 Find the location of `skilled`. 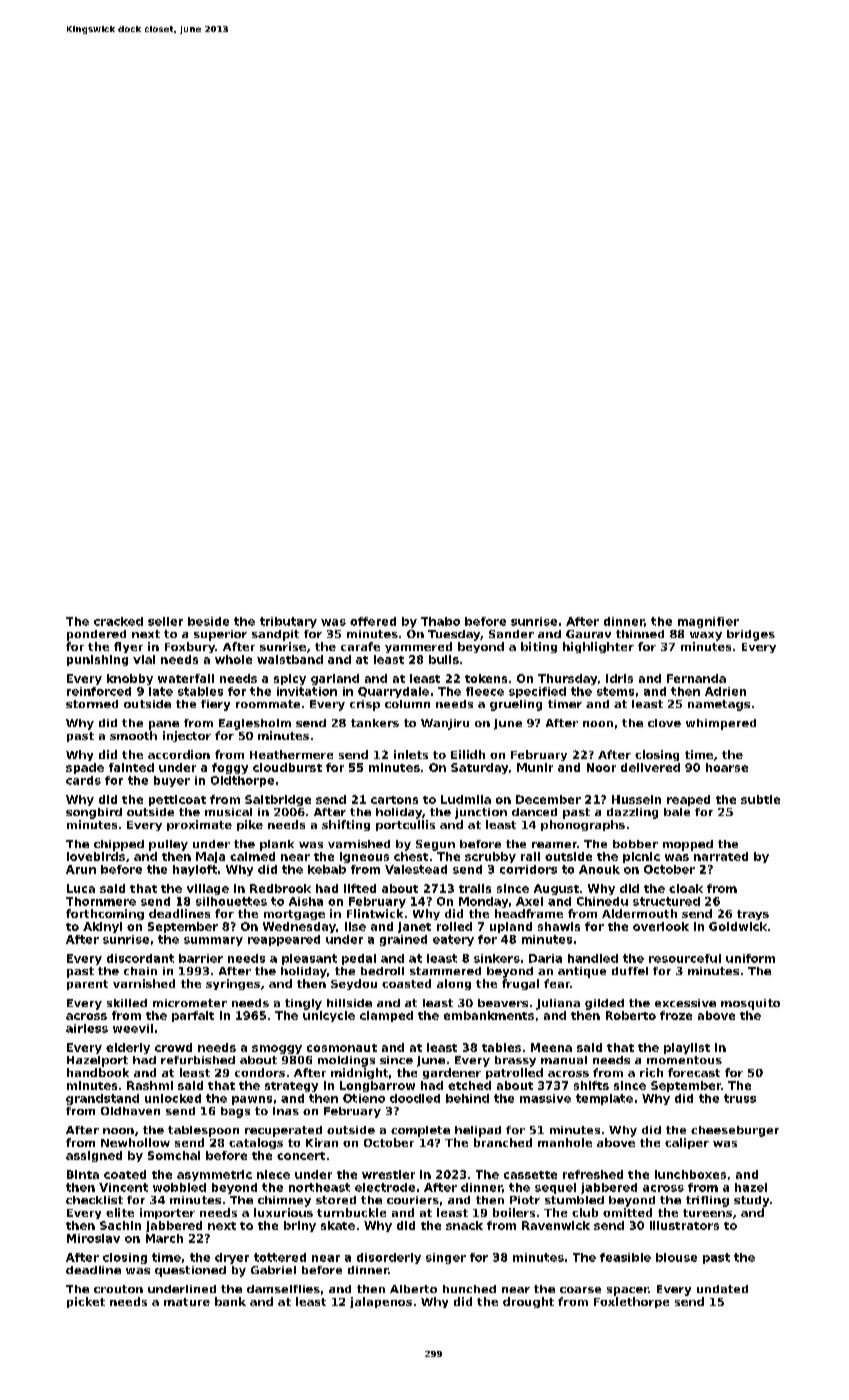

skilled is located at coordinates (127, 1003).
